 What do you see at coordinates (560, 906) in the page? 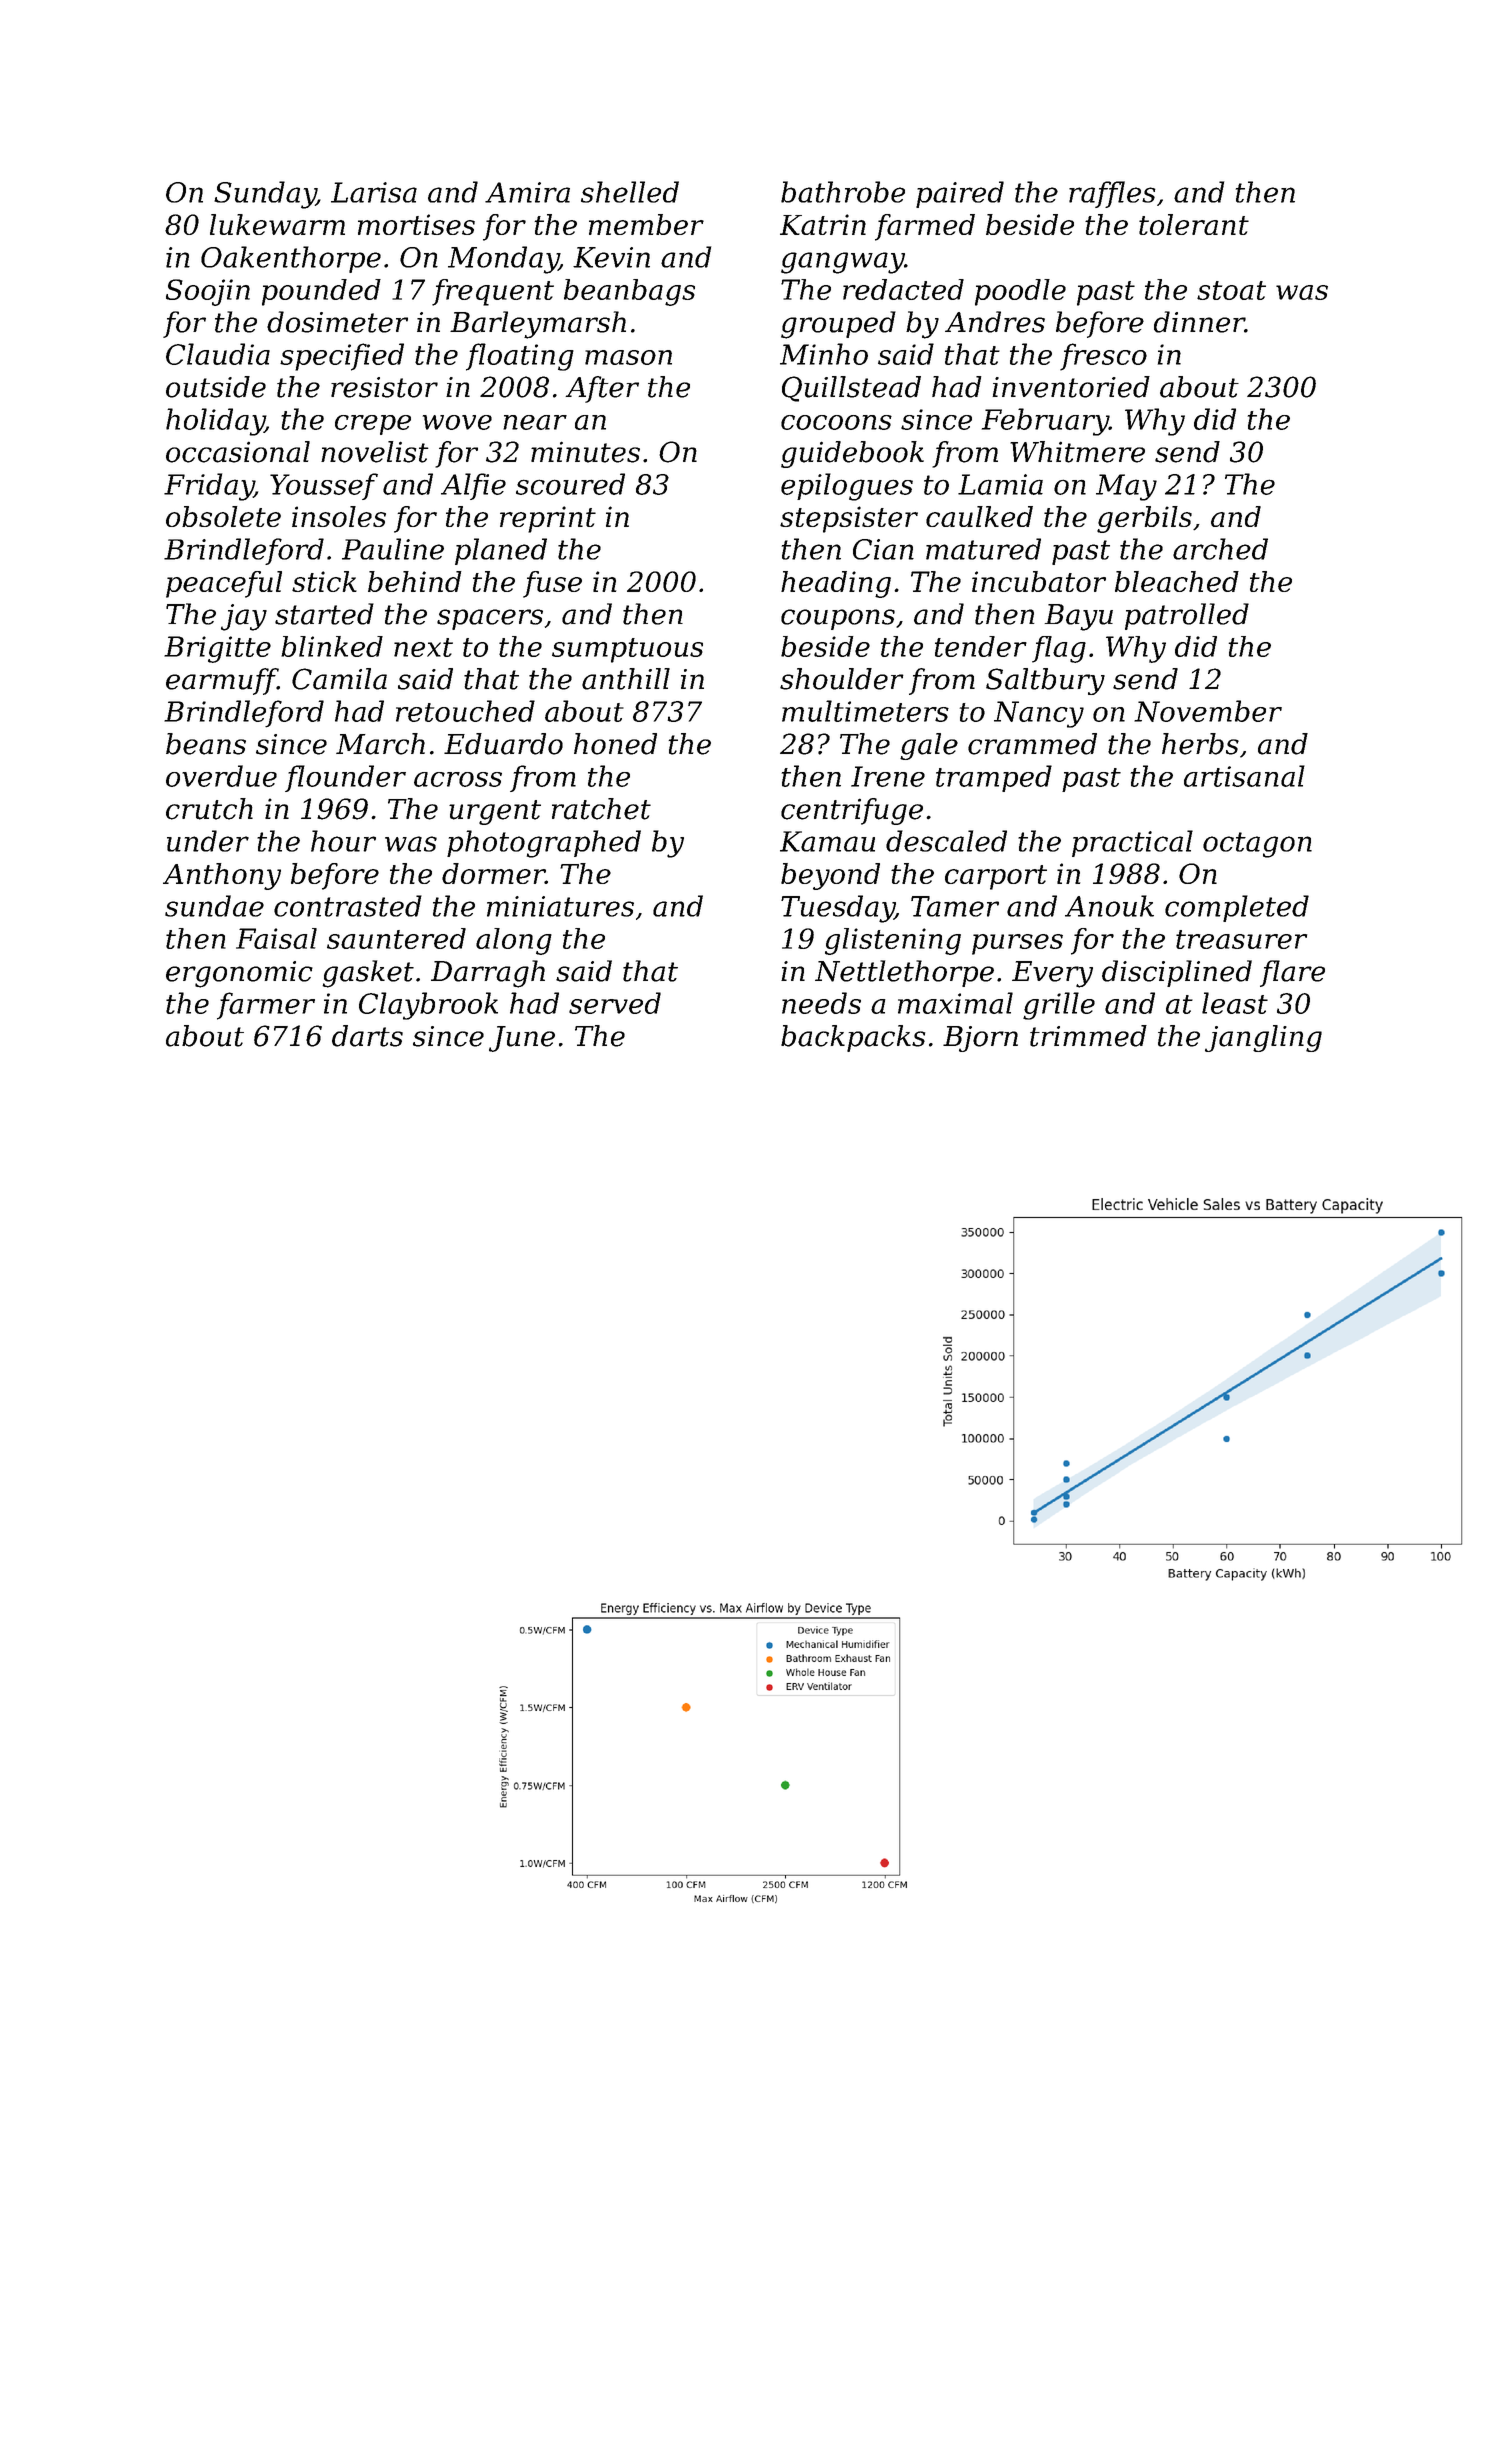
I see `miniatures` at bounding box center [560, 906].
